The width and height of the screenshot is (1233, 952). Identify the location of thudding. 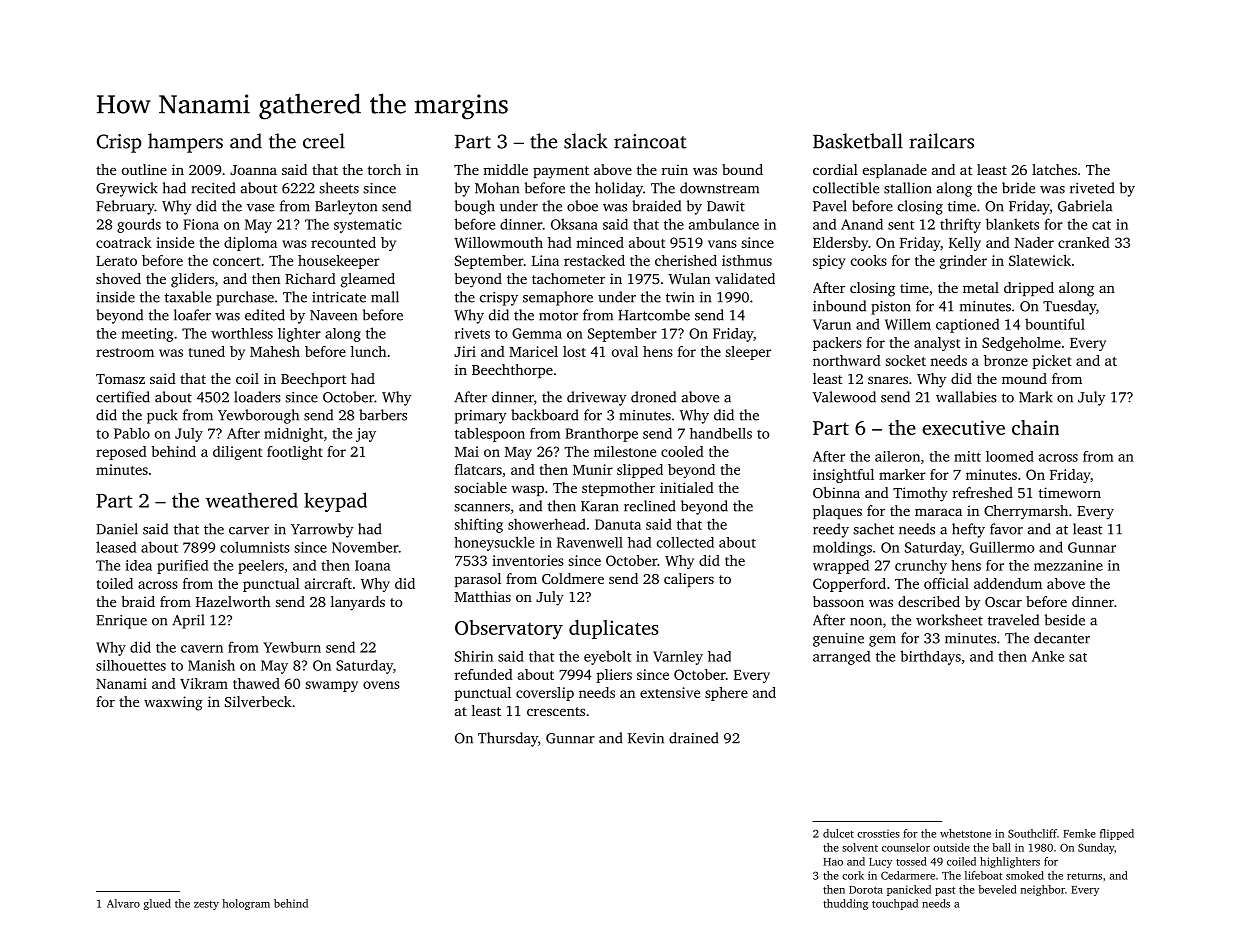
(845, 904).
